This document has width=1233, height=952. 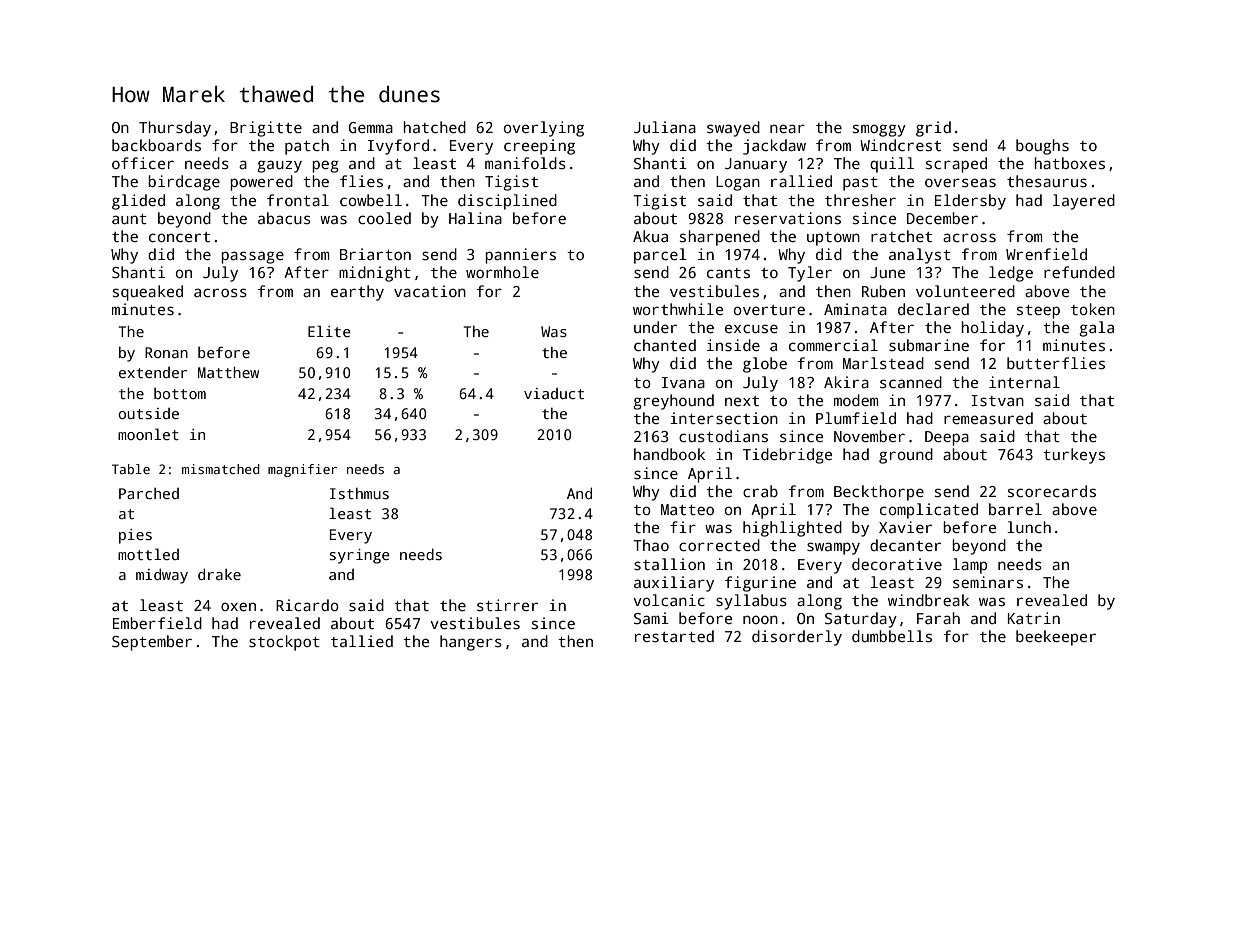 I want to click on cants, so click(x=728, y=273).
